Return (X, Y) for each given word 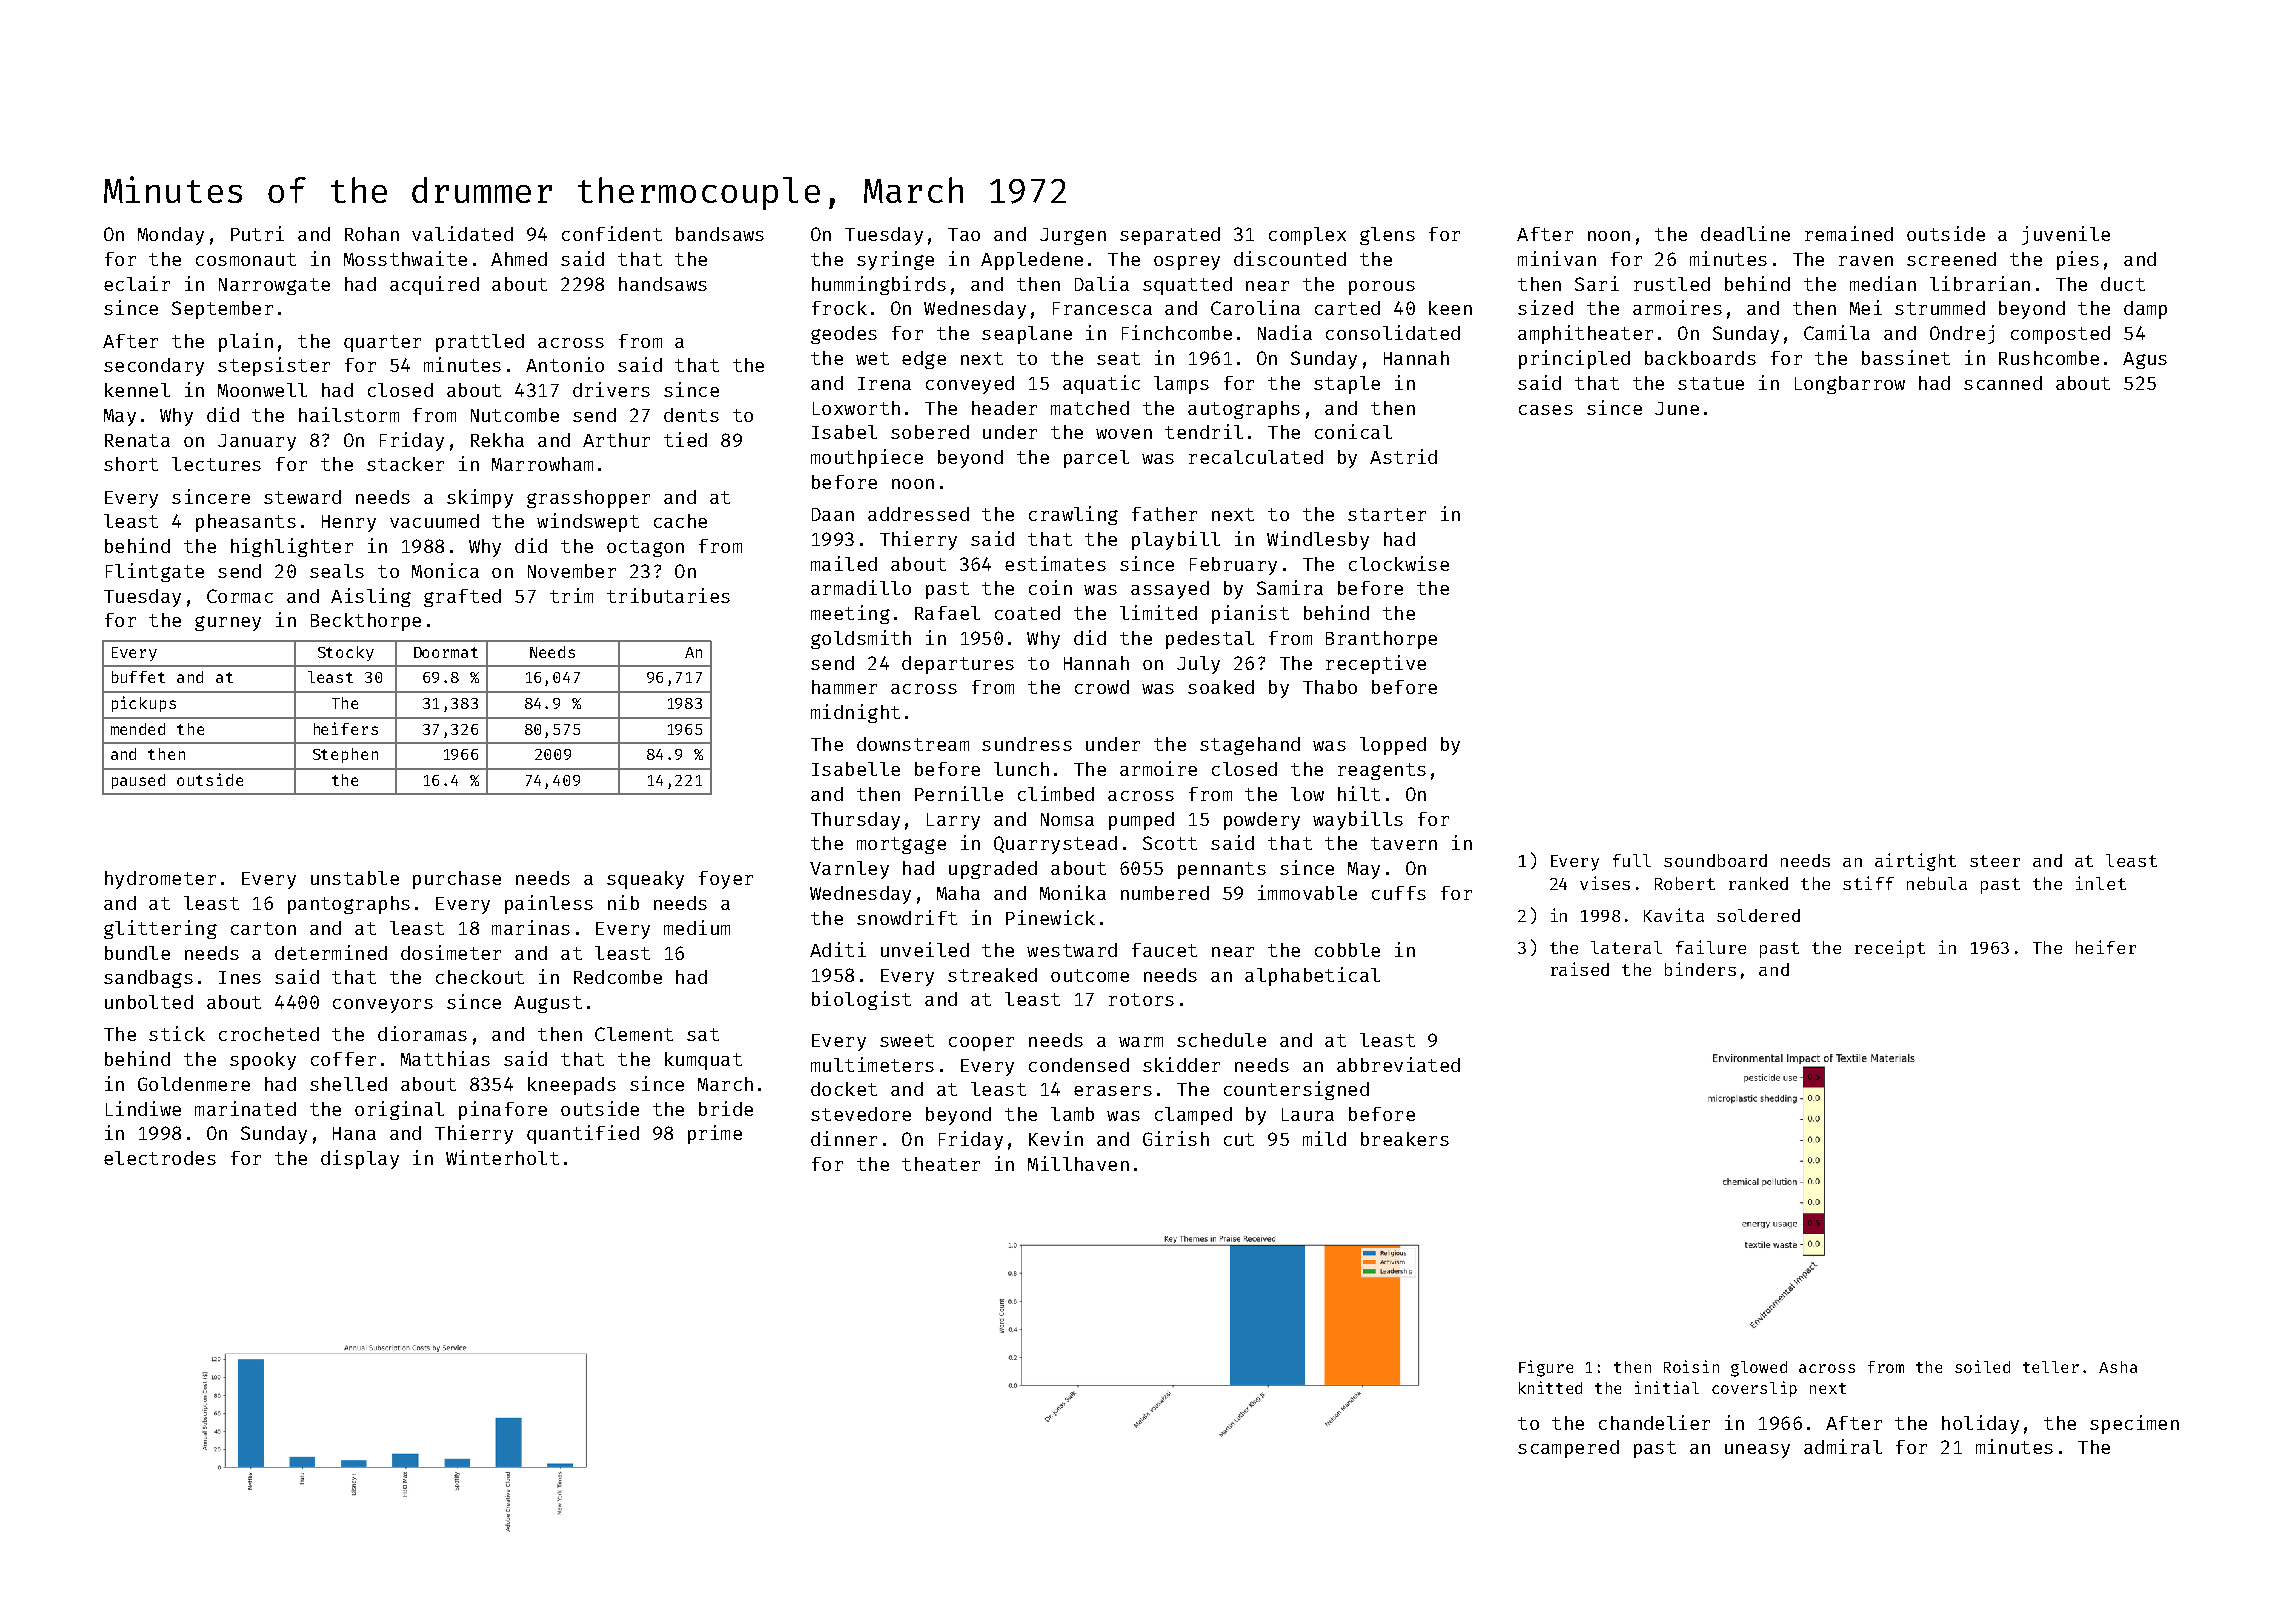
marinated (245, 1108)
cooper (981, 1044)
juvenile (2066, 235)
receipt (1890, 949)
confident (612, 233)
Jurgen (1073, 236)
